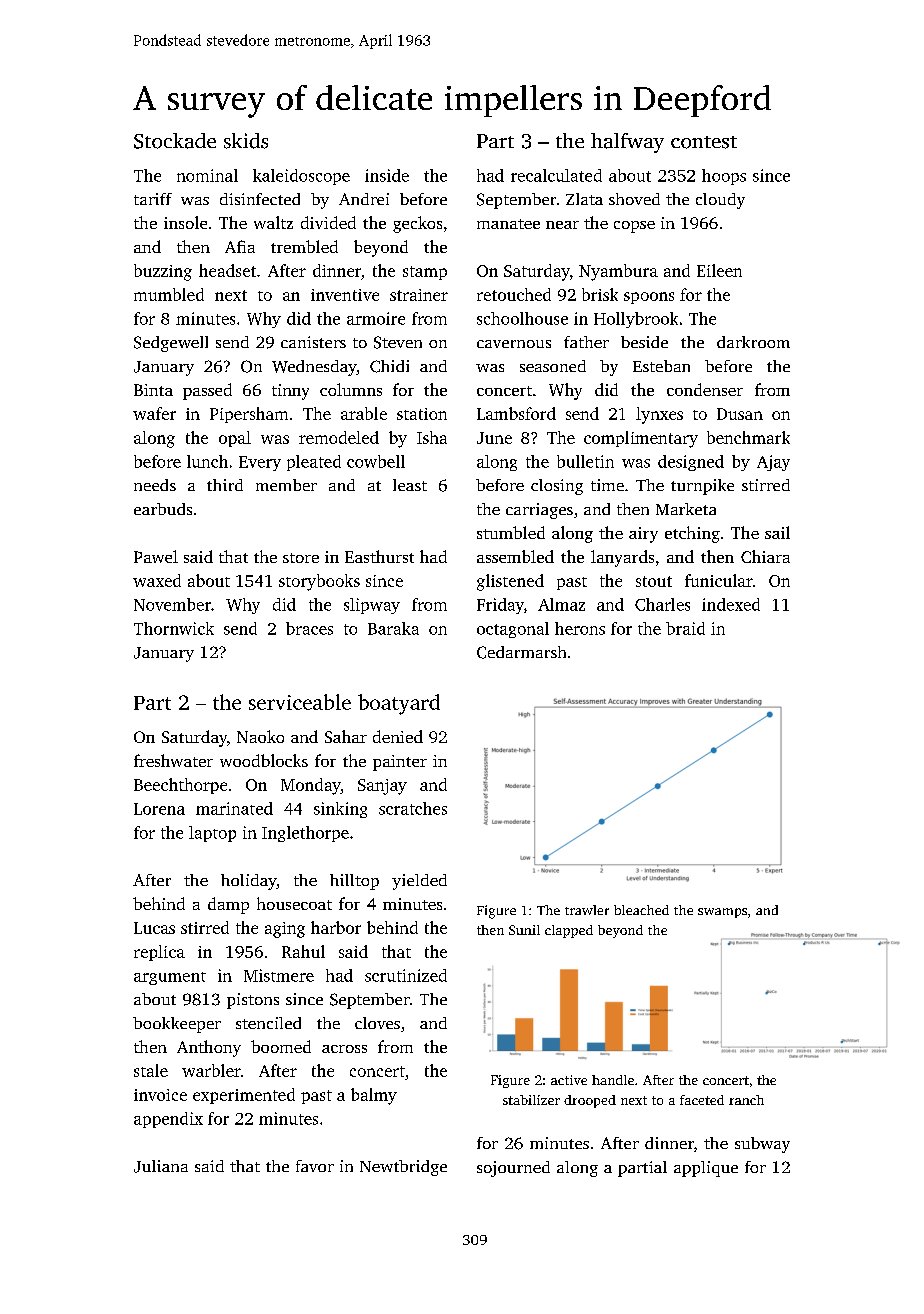 Image resolution: width=924 pixels, height=1314 pixels. Describe the element at coordinates (419, 882) in the image. I see `yielded` at that location.
